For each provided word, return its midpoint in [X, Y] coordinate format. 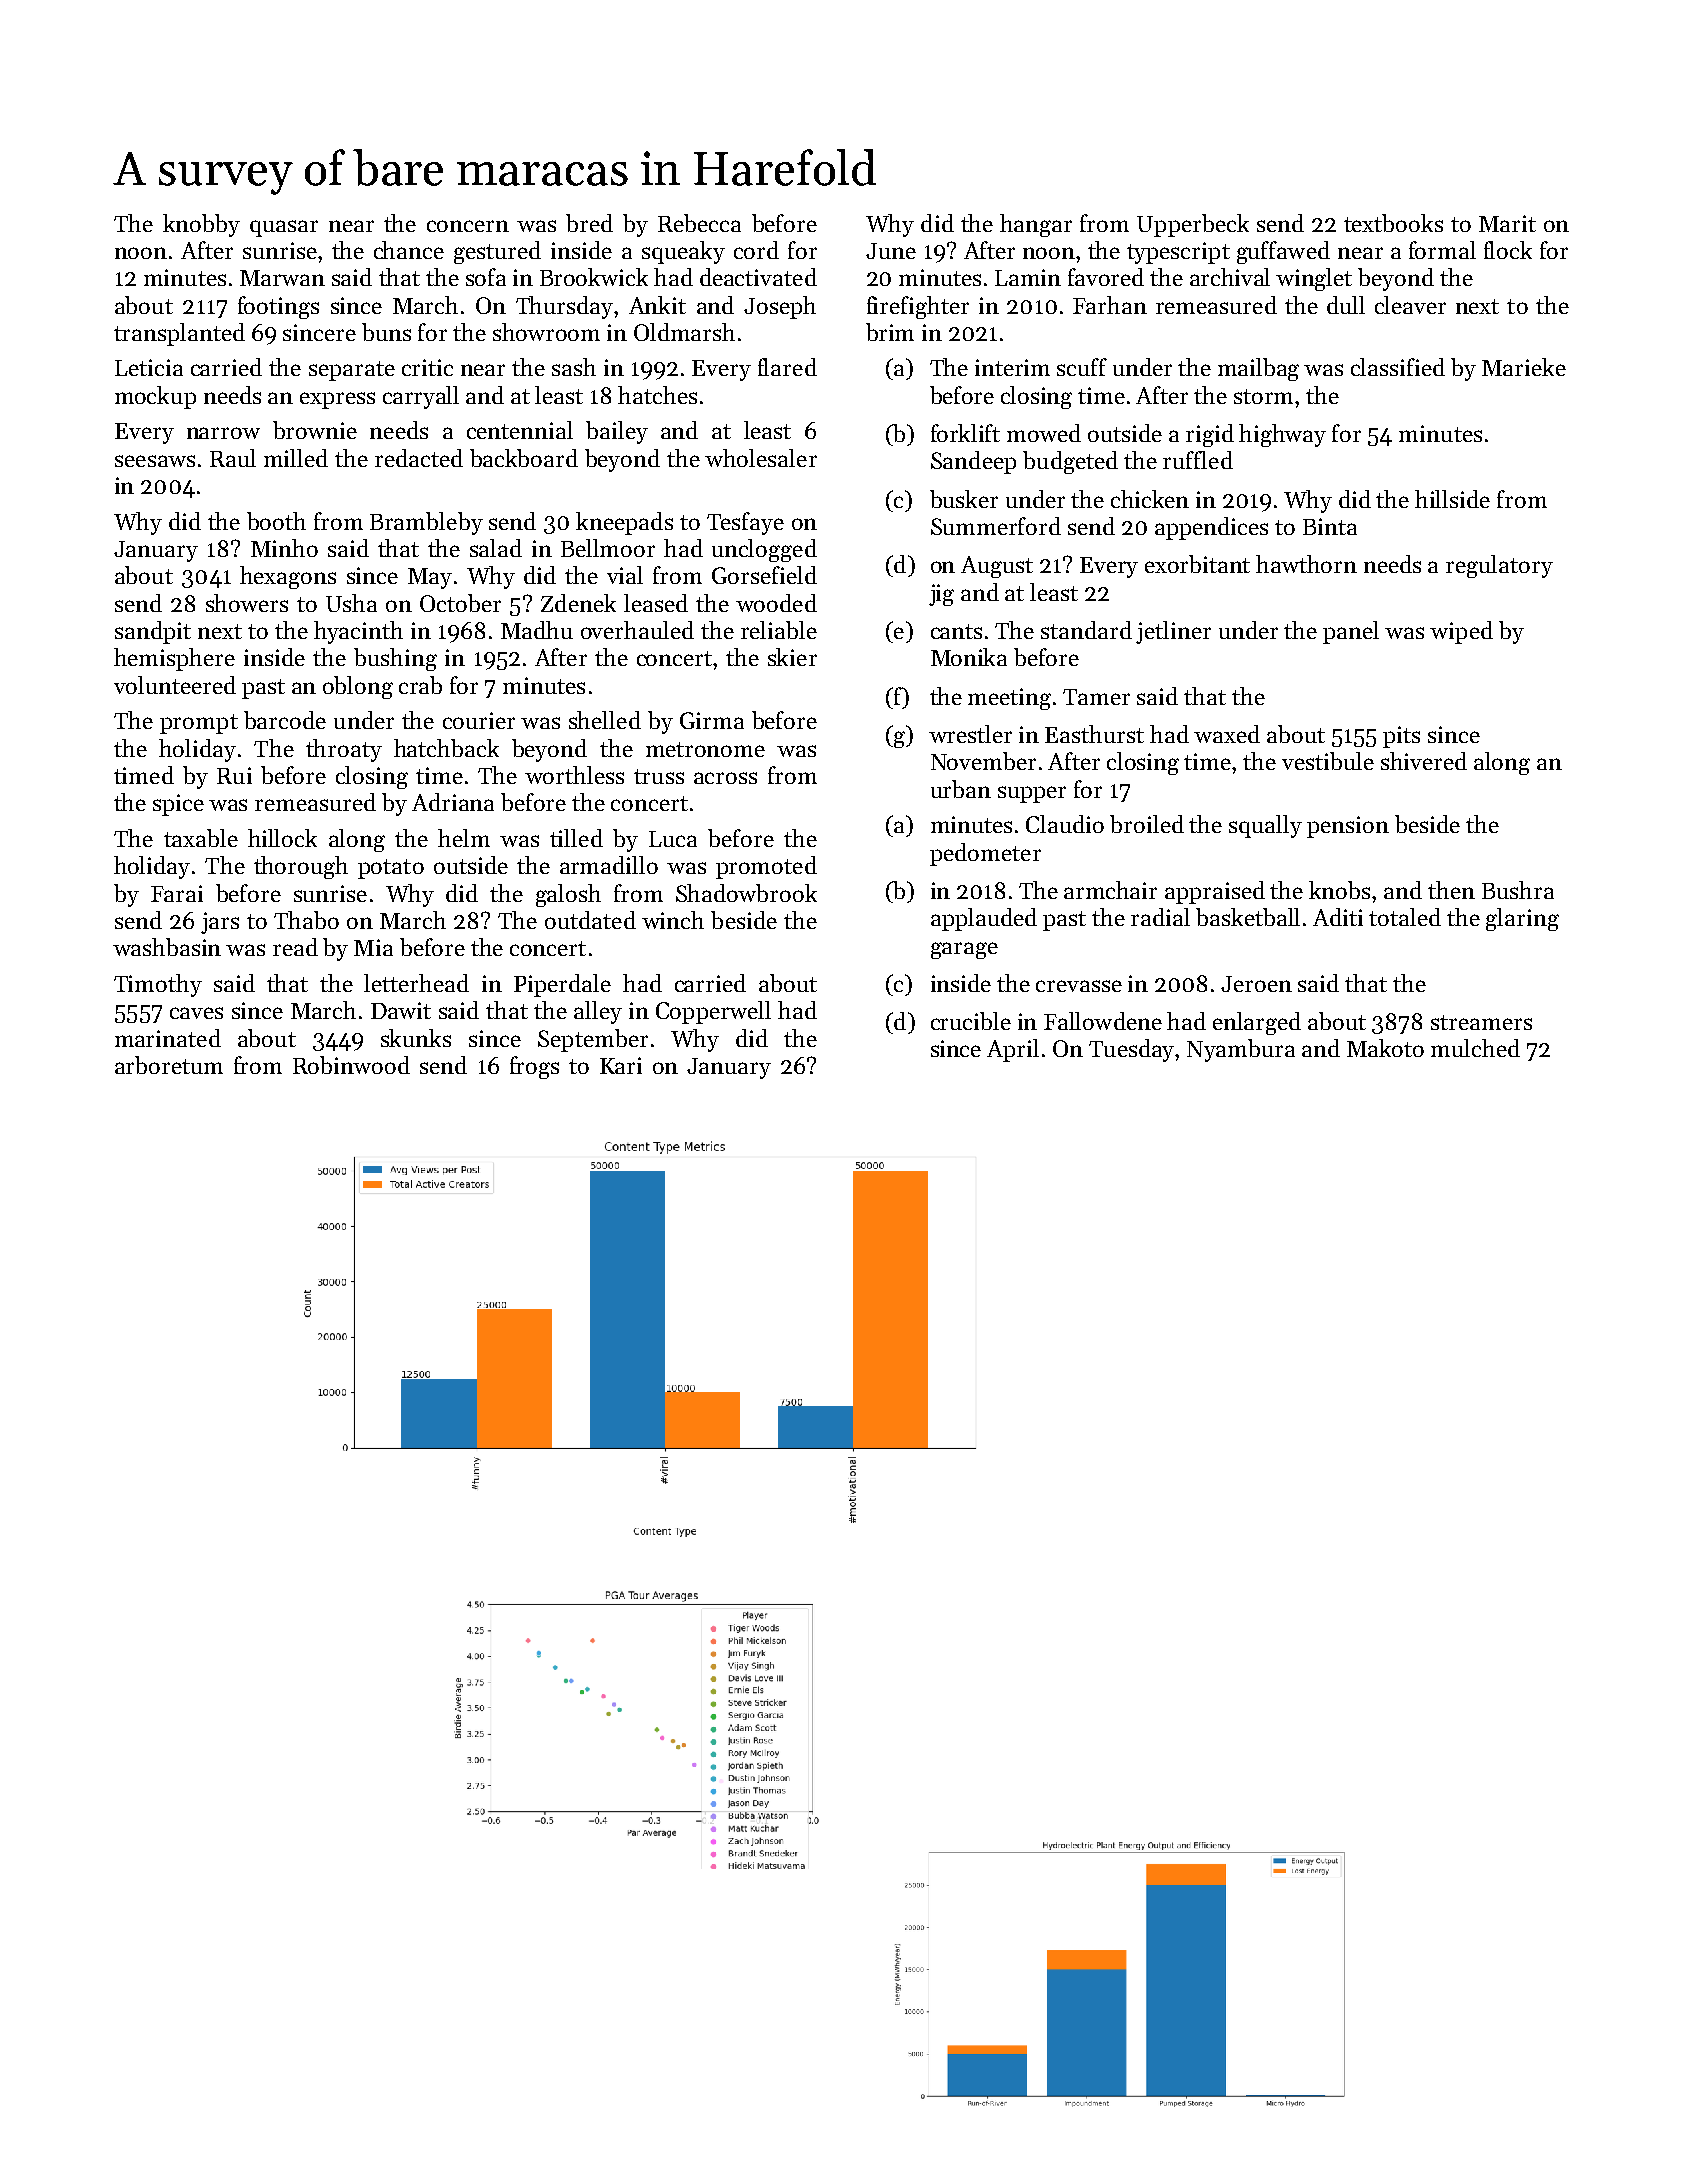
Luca [673, 839]
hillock [282, 838]
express [337, 400]
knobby [201, 225]
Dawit [401, 1010]
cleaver [1410, 305]
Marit [1507, 223]
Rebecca [699, 223]
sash [574, 367]
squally [1265, 826]
